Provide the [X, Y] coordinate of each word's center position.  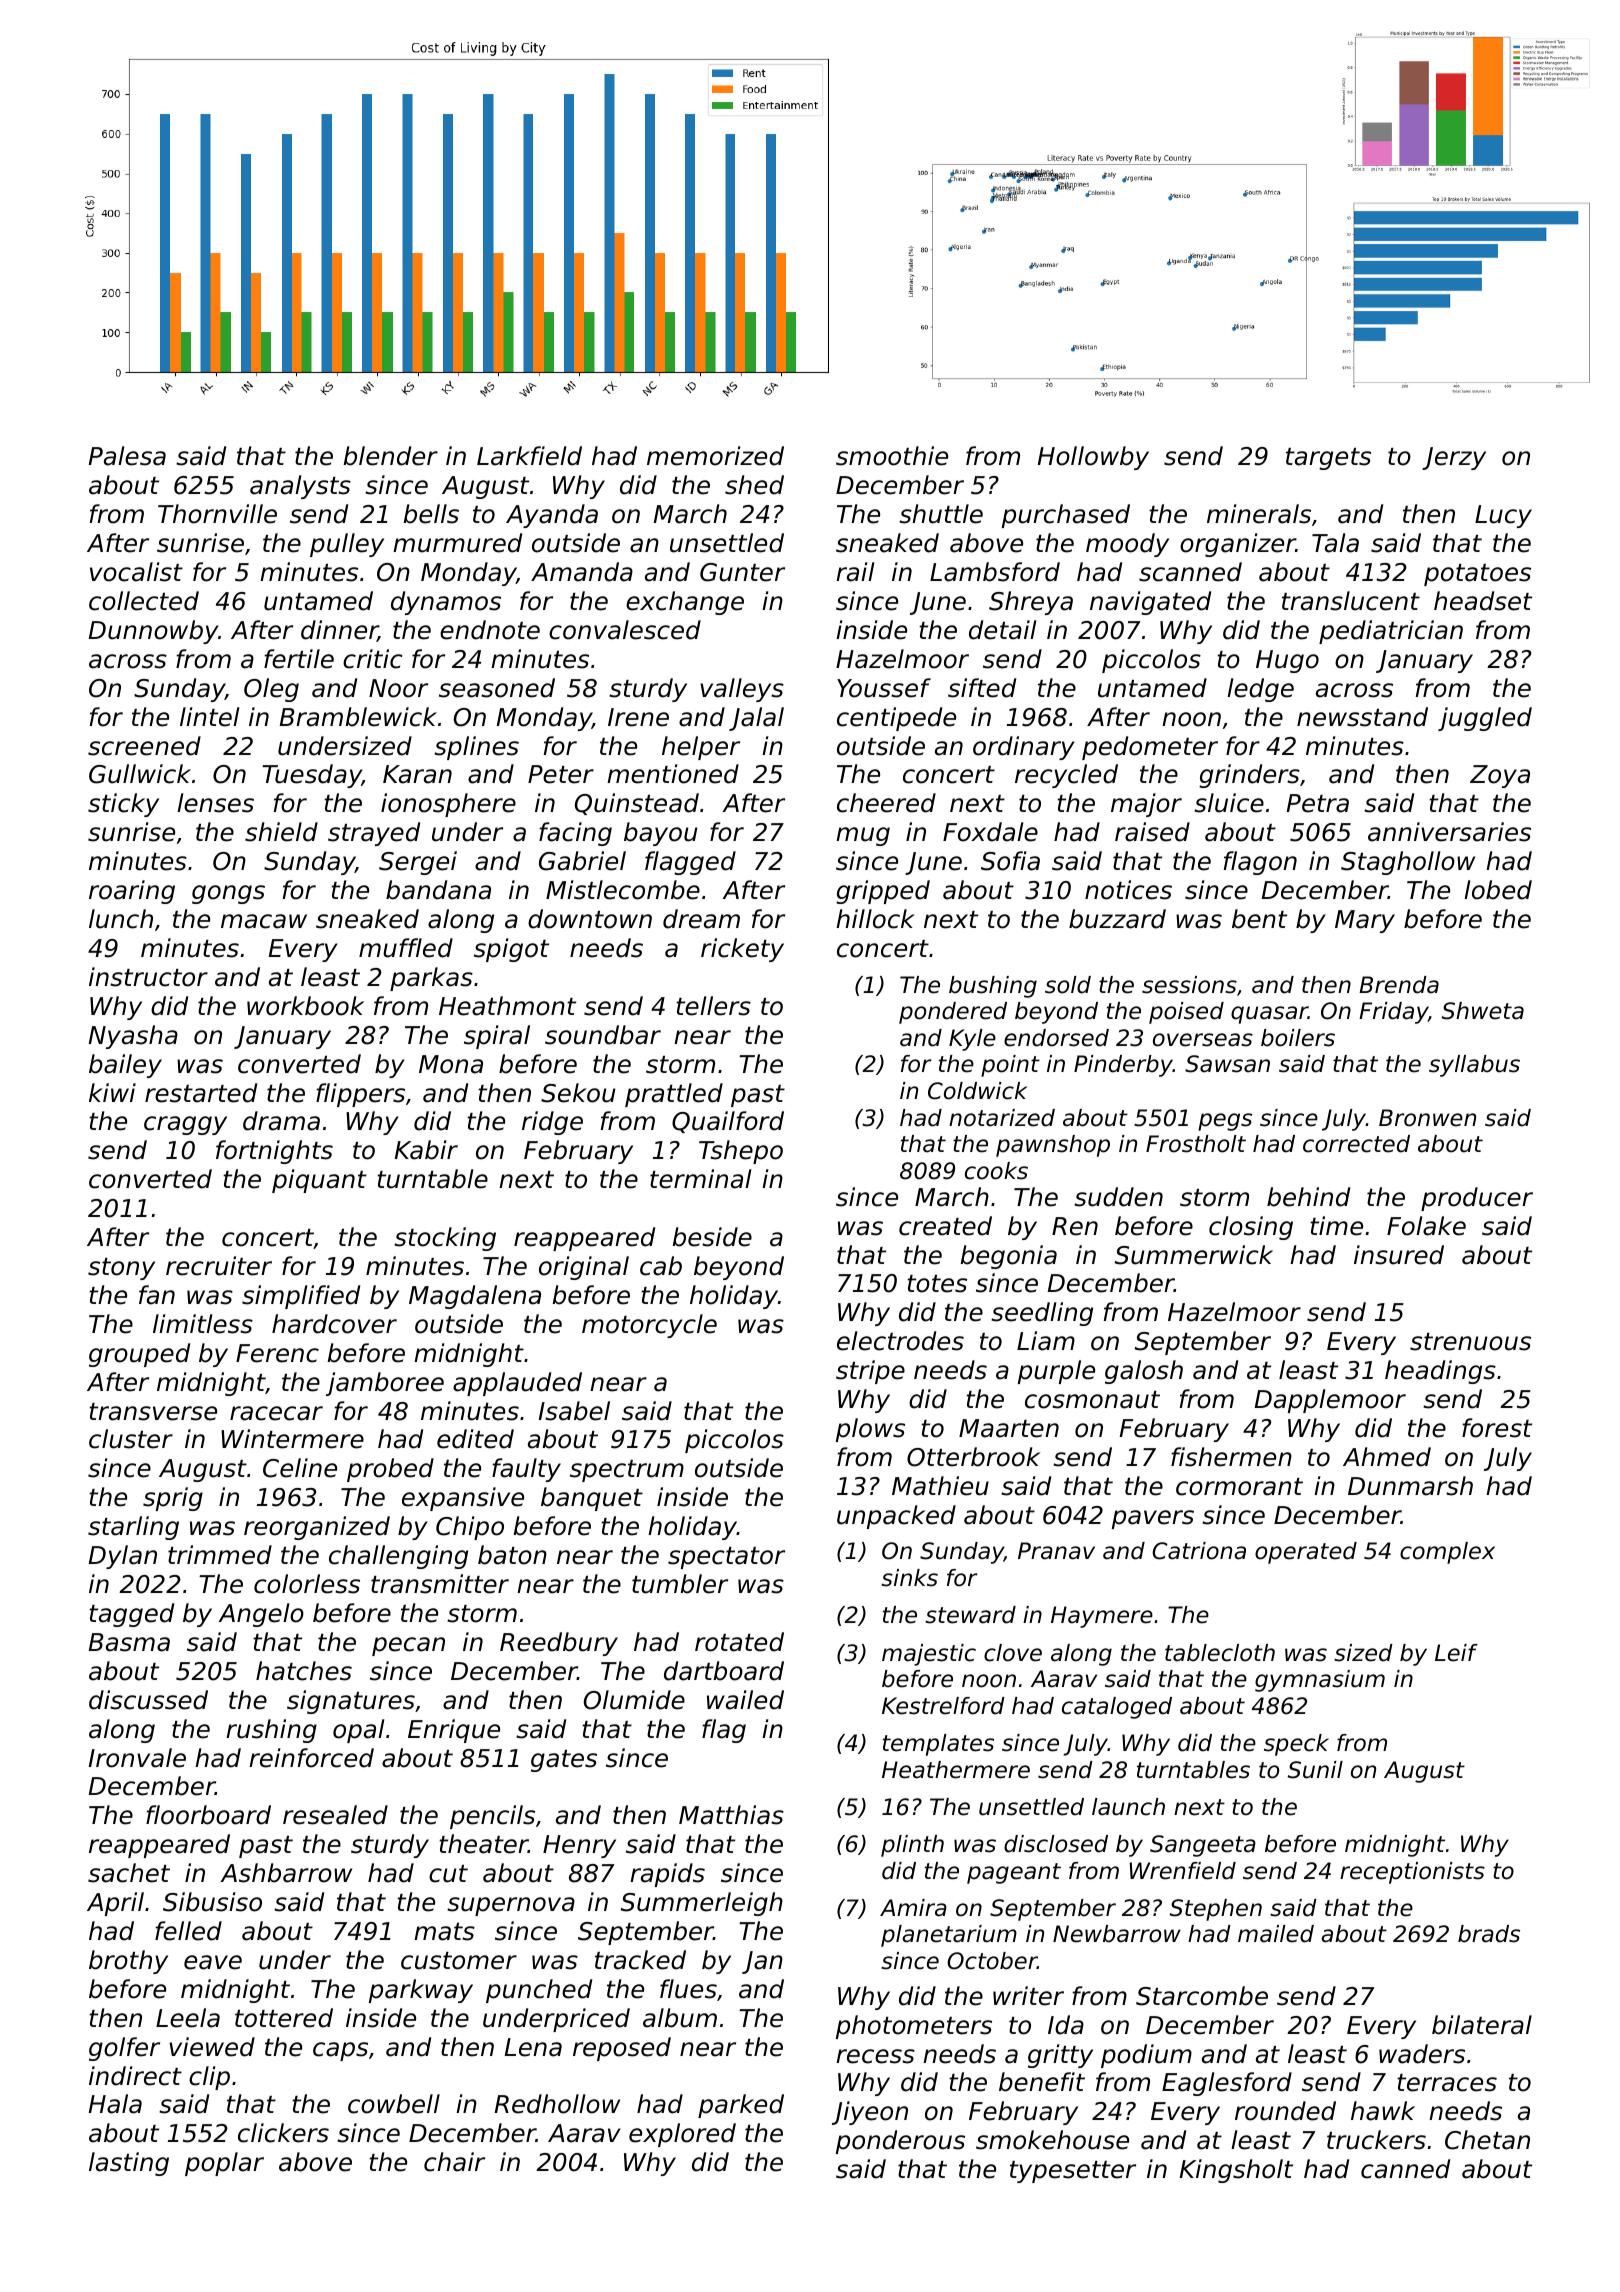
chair [454, 2162]
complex [1447, 1553]
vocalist [136, 572]
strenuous [1470, 1342]
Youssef [884, 688]
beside [712, 1237]
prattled [674, 1095]
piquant [319, 1181]
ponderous [900, 2142]
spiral [497, 1037]
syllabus [1474, 1066]
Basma [129, 1642]
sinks [909, 1578]
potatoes [1477, 575]
